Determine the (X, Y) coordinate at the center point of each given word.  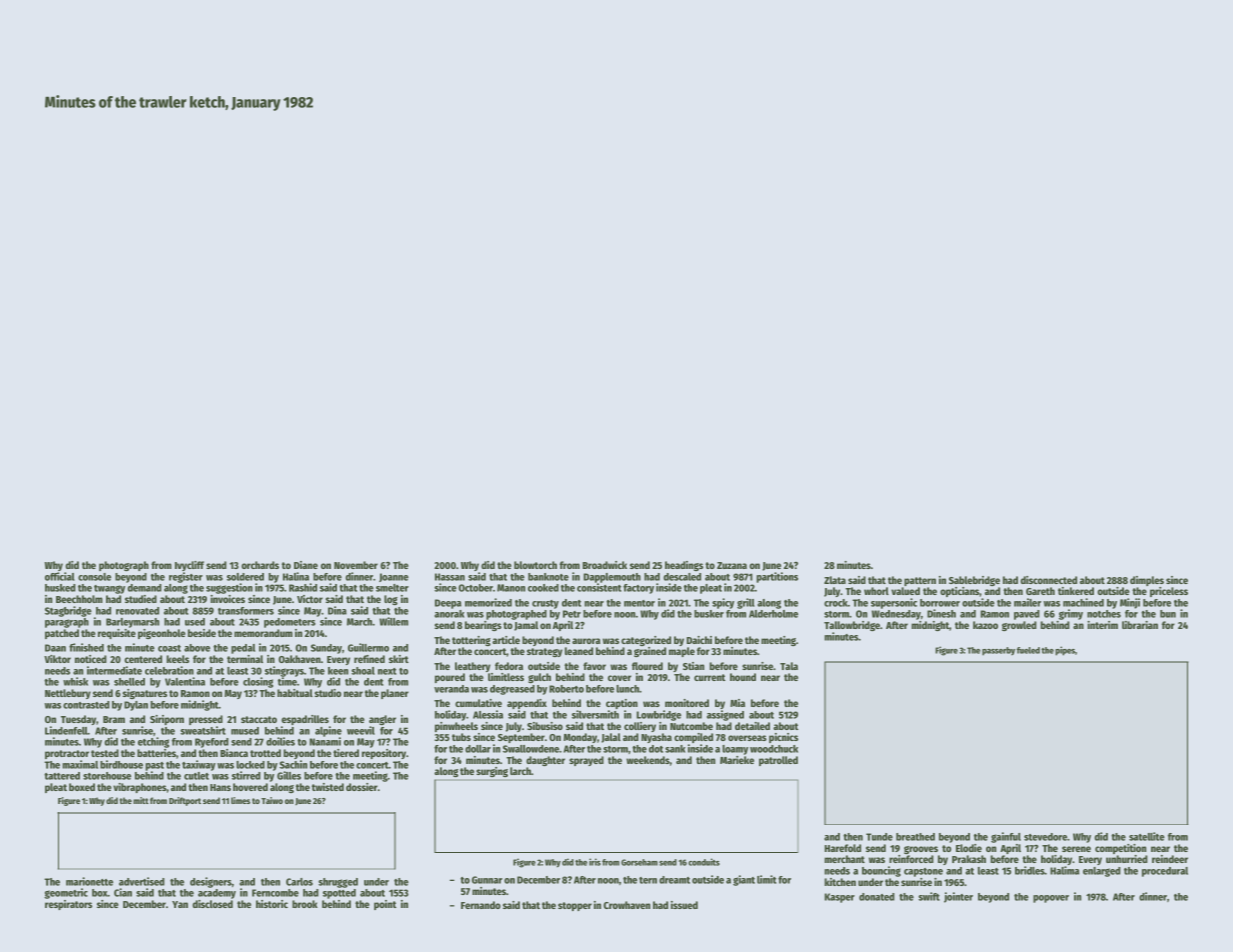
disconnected (1048, 580)
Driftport (185, 801)
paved (1027, 615)
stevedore (1045, 837)
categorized (646, 641)
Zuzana (732, 565)
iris (595, 862)
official (60, 576)
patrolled (778, 761)
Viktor (57, 659)
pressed (206, 720)
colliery (640, 727)
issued (684, 905)
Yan (180, 904)
